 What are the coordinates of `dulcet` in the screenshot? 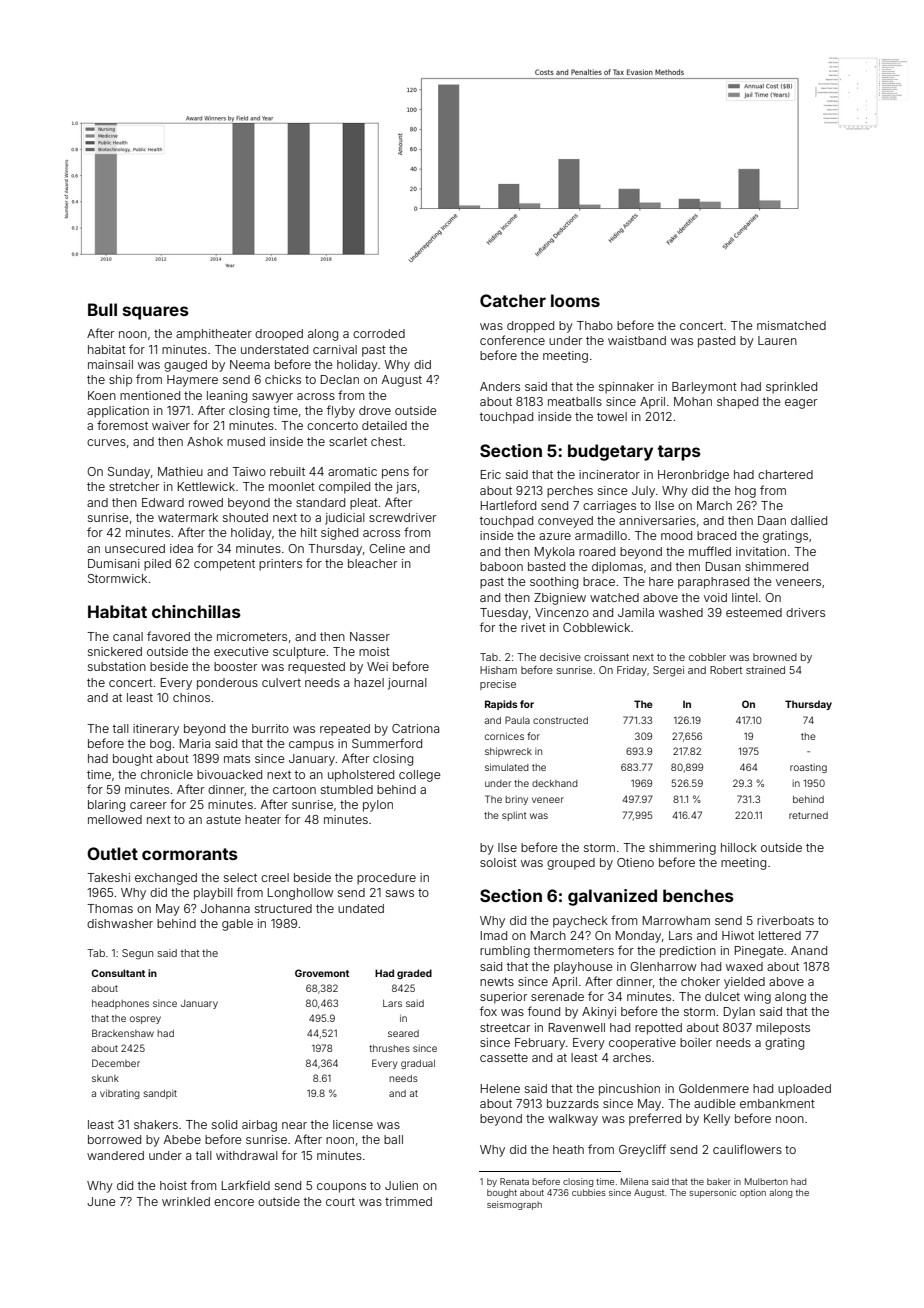 It's located at (722, 996).
